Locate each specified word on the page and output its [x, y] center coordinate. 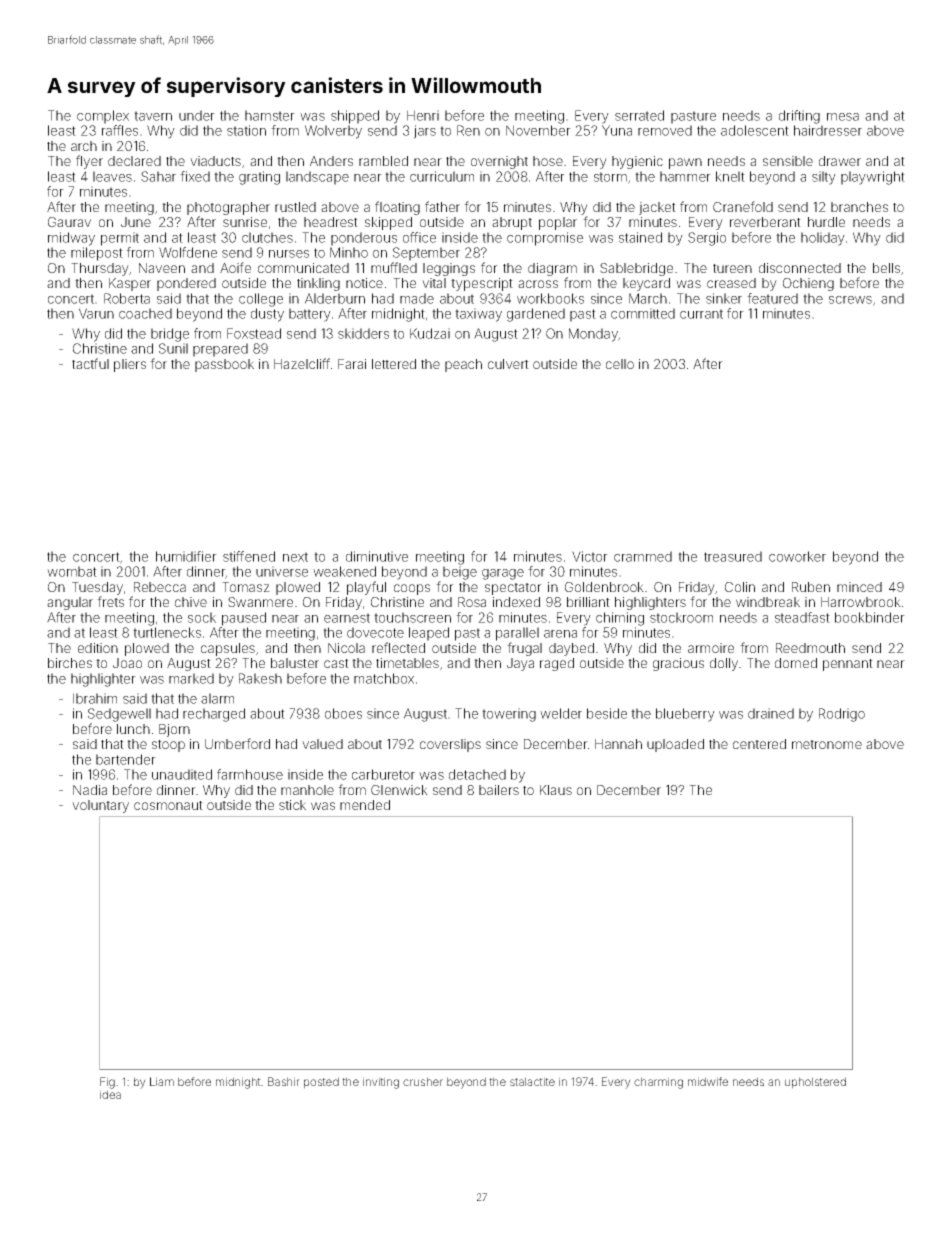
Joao [127, 663]
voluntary [100, 806]
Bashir [284, 1081]
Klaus [556, 790]
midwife [708, 1081]
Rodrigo [842, 715]
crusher [423, 1081]
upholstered [815, 1083]
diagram [552, 269]
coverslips [450, 745]
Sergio [707, 239]
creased [731, 283]
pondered [186, 284]
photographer [228, 208]
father [442, 206]
